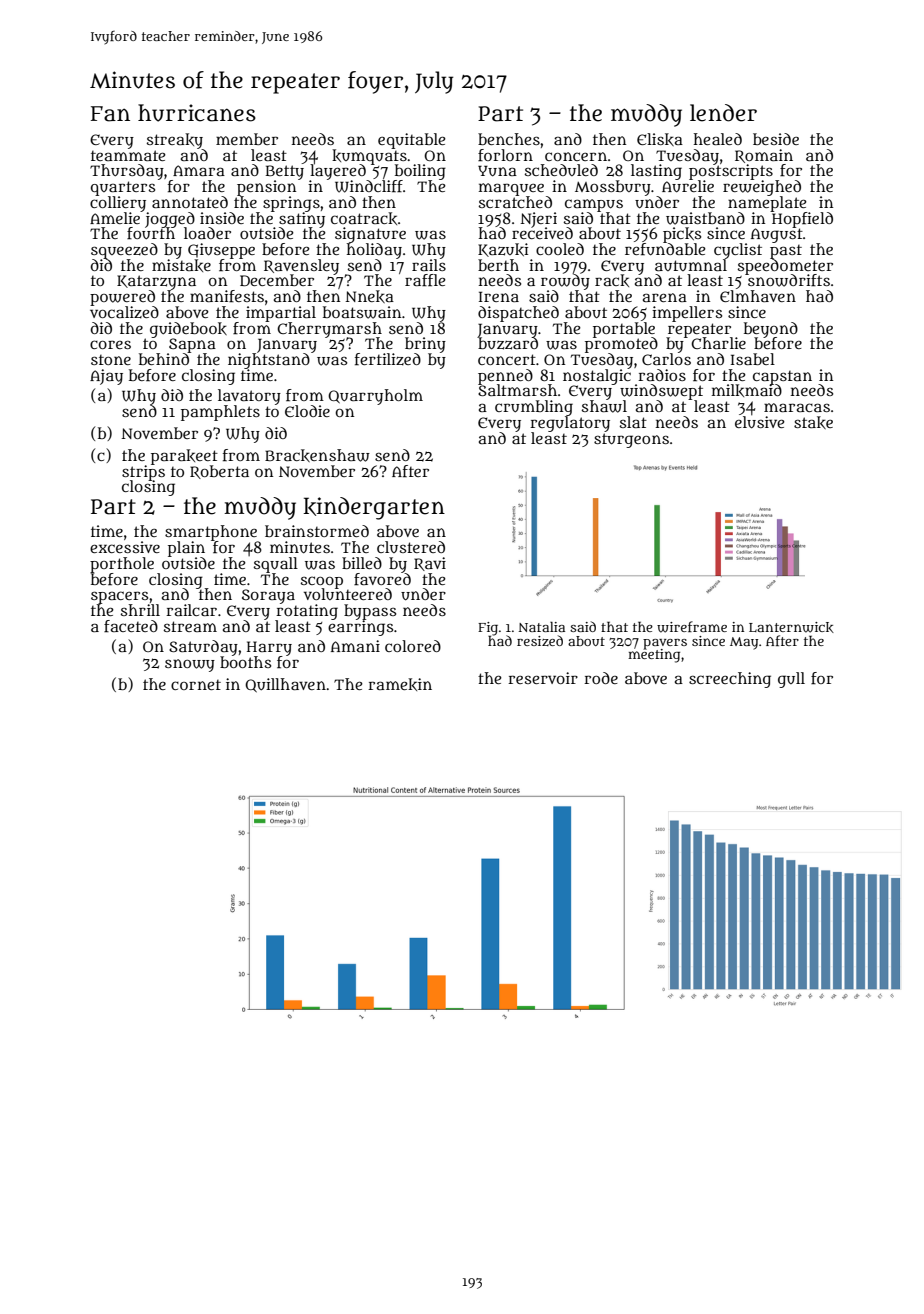 Image resolution: width=924 pixels, height=1314 pixels. Describe the element at coordinates (269, 361) in the screenshot. I see `nightstand` at that location.
